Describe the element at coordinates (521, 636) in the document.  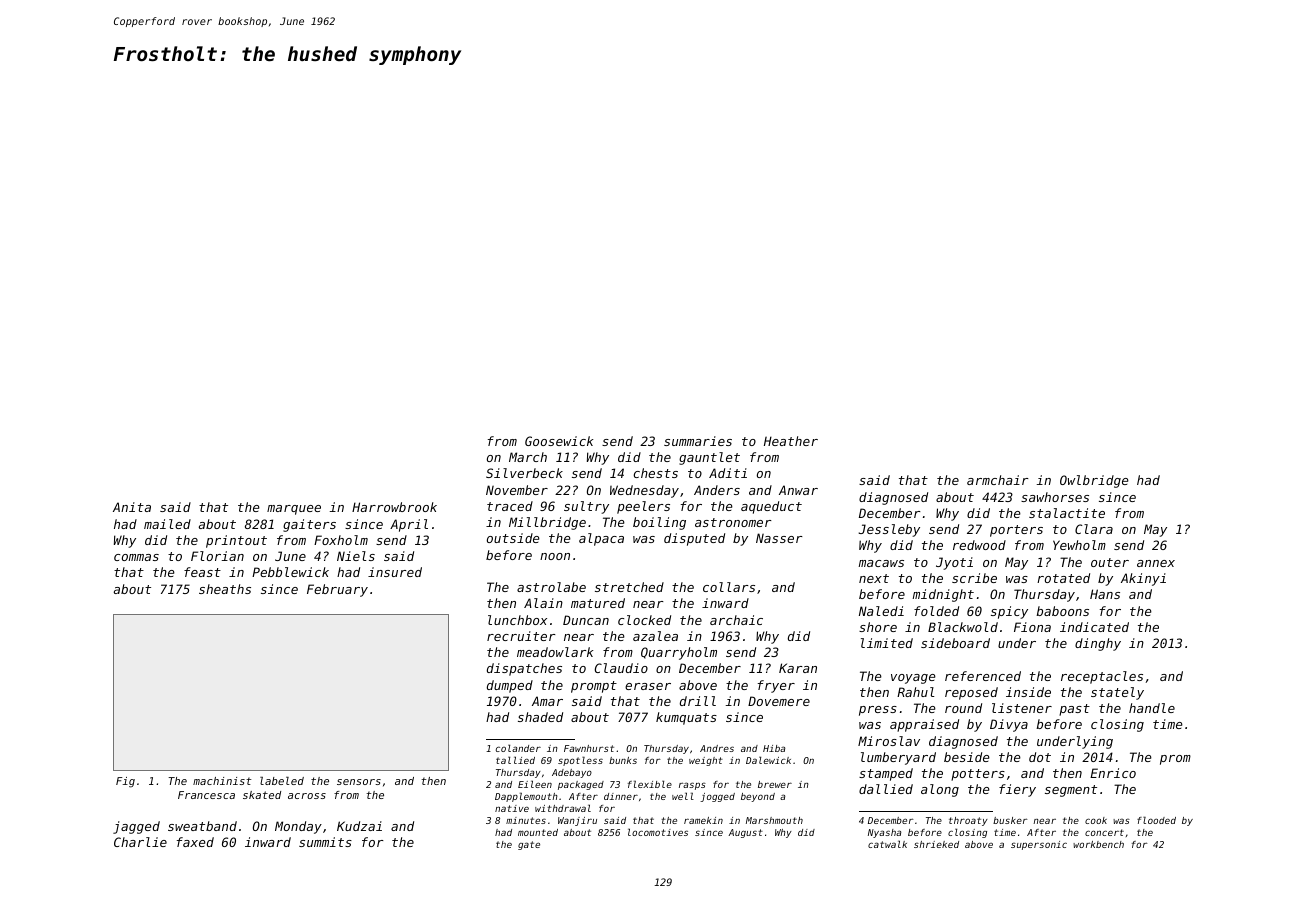
I see `recruiter` at that location.
